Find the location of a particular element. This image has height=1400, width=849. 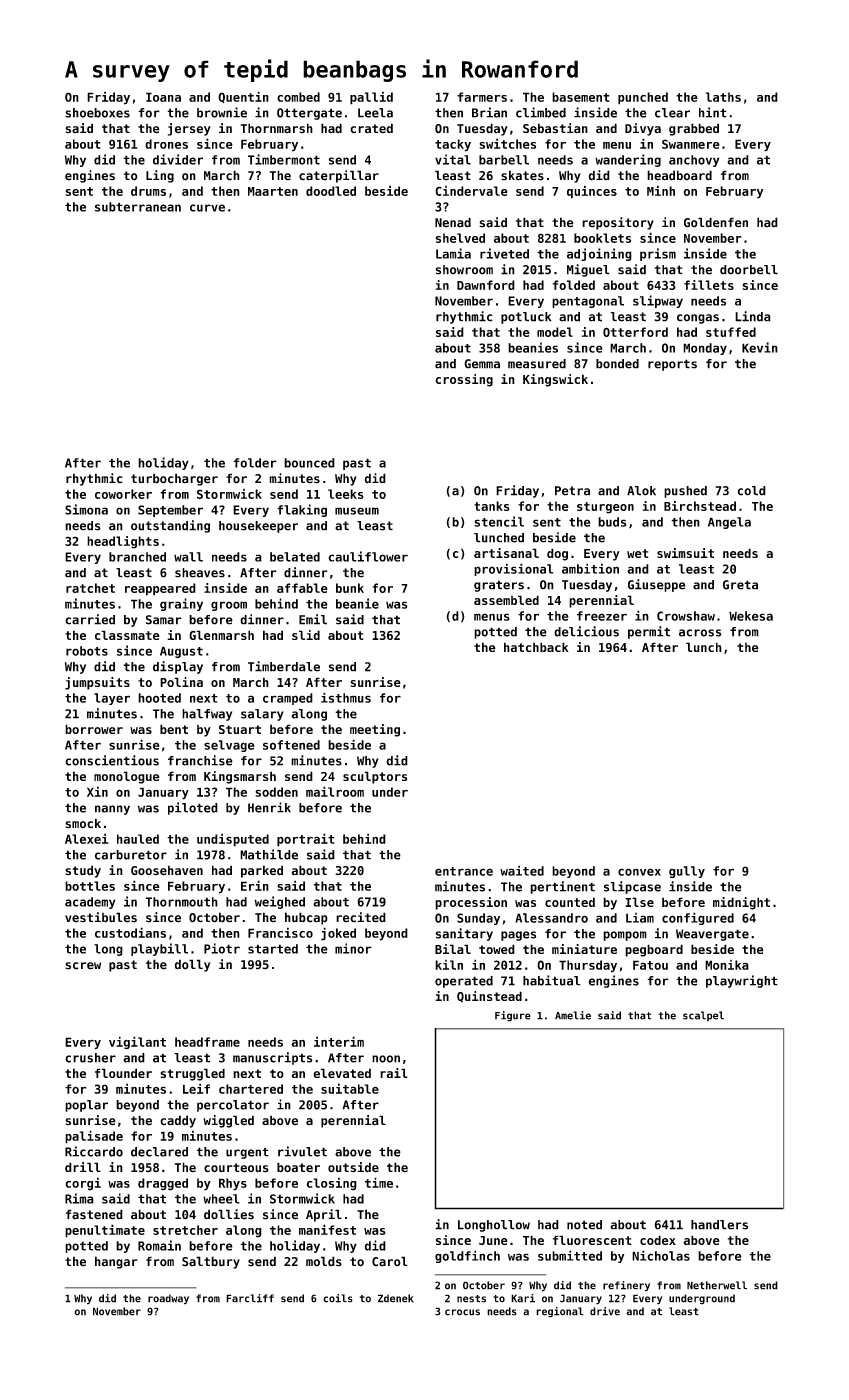

curve is located at coordinates (207, 208).
